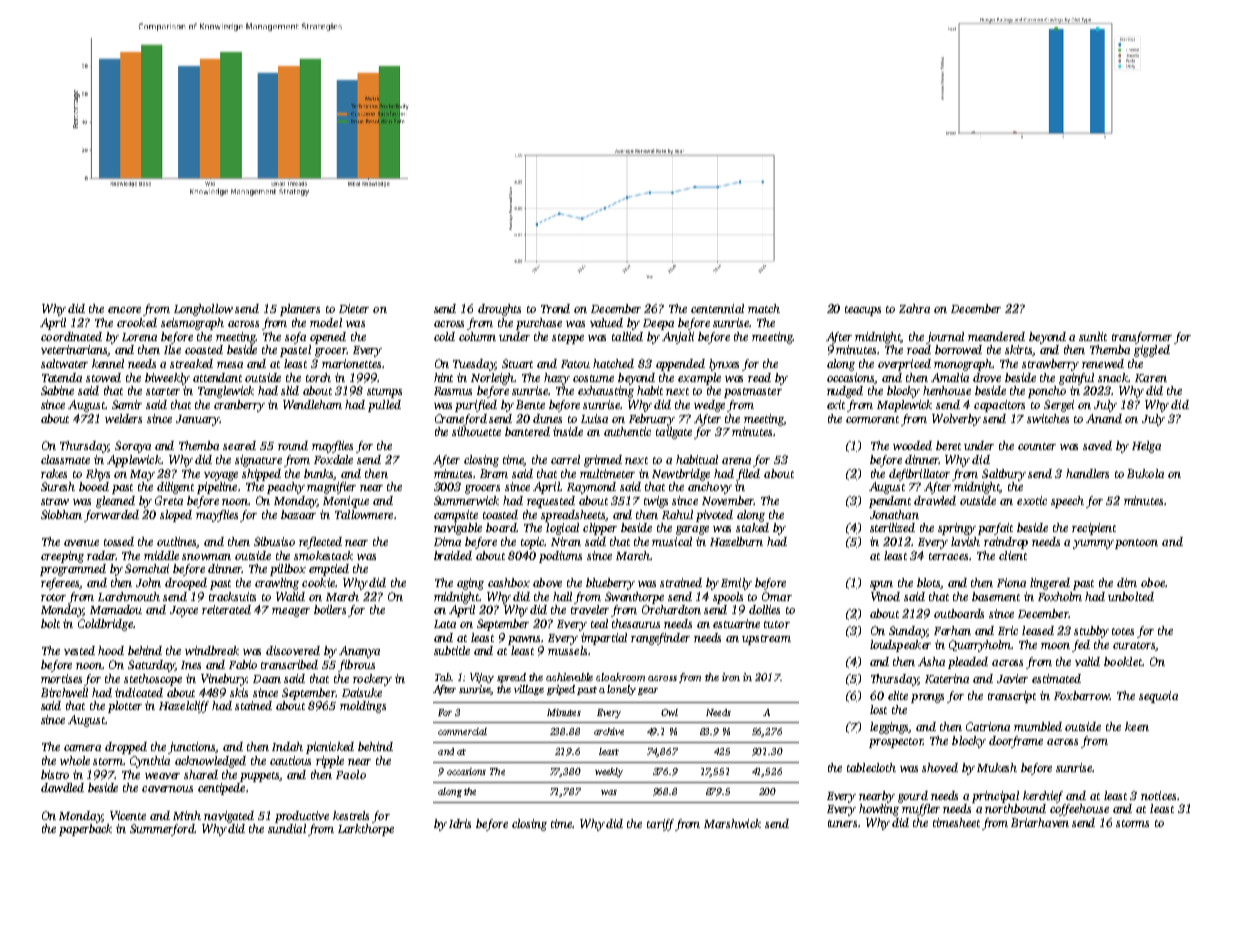 This page has width=1233, height=952. Describe the element at coordinates (134, 461) in the page. I see `Applewick` at that location.
